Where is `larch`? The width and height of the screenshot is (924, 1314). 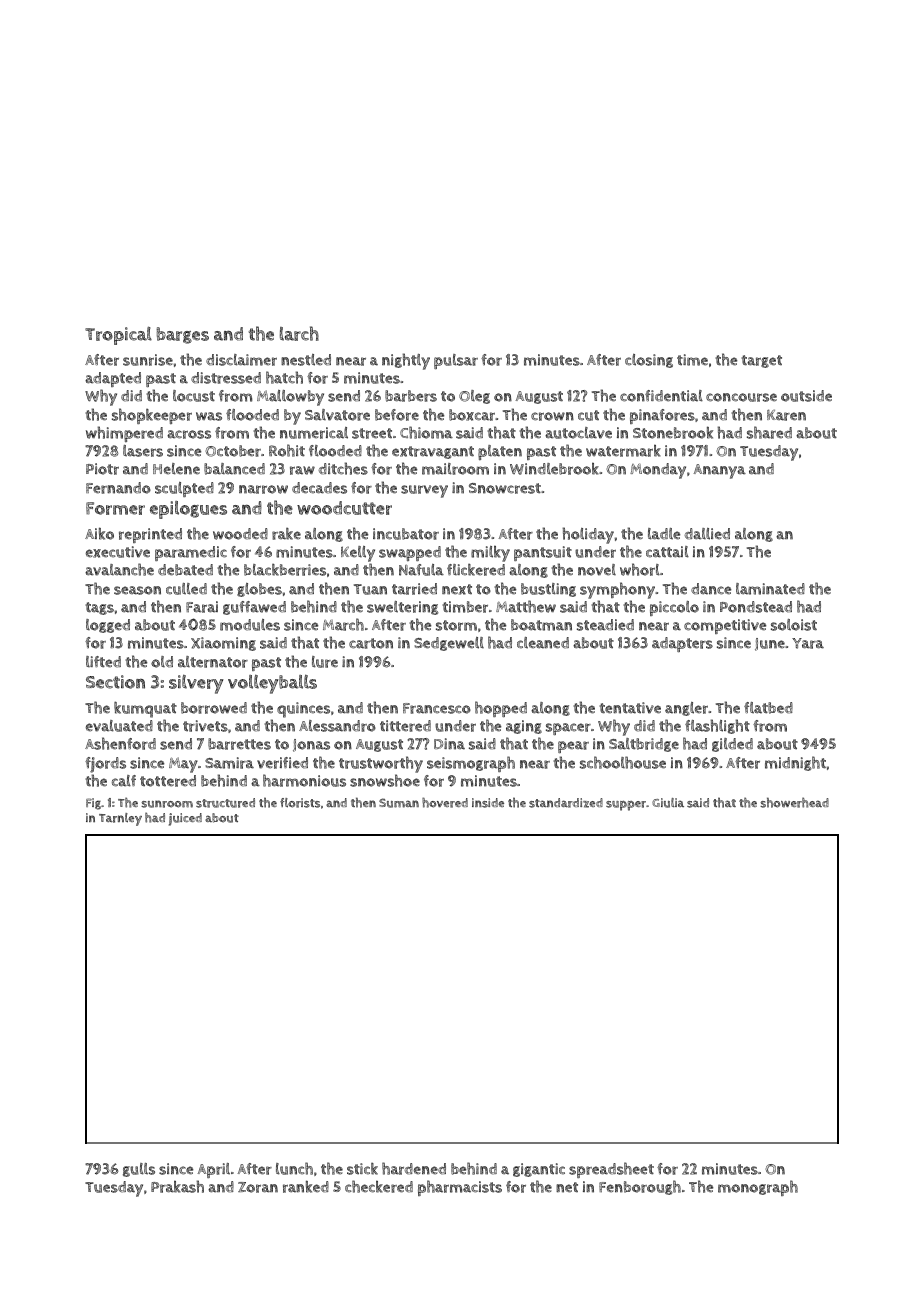 larch is located at coordinates (299, 333).
